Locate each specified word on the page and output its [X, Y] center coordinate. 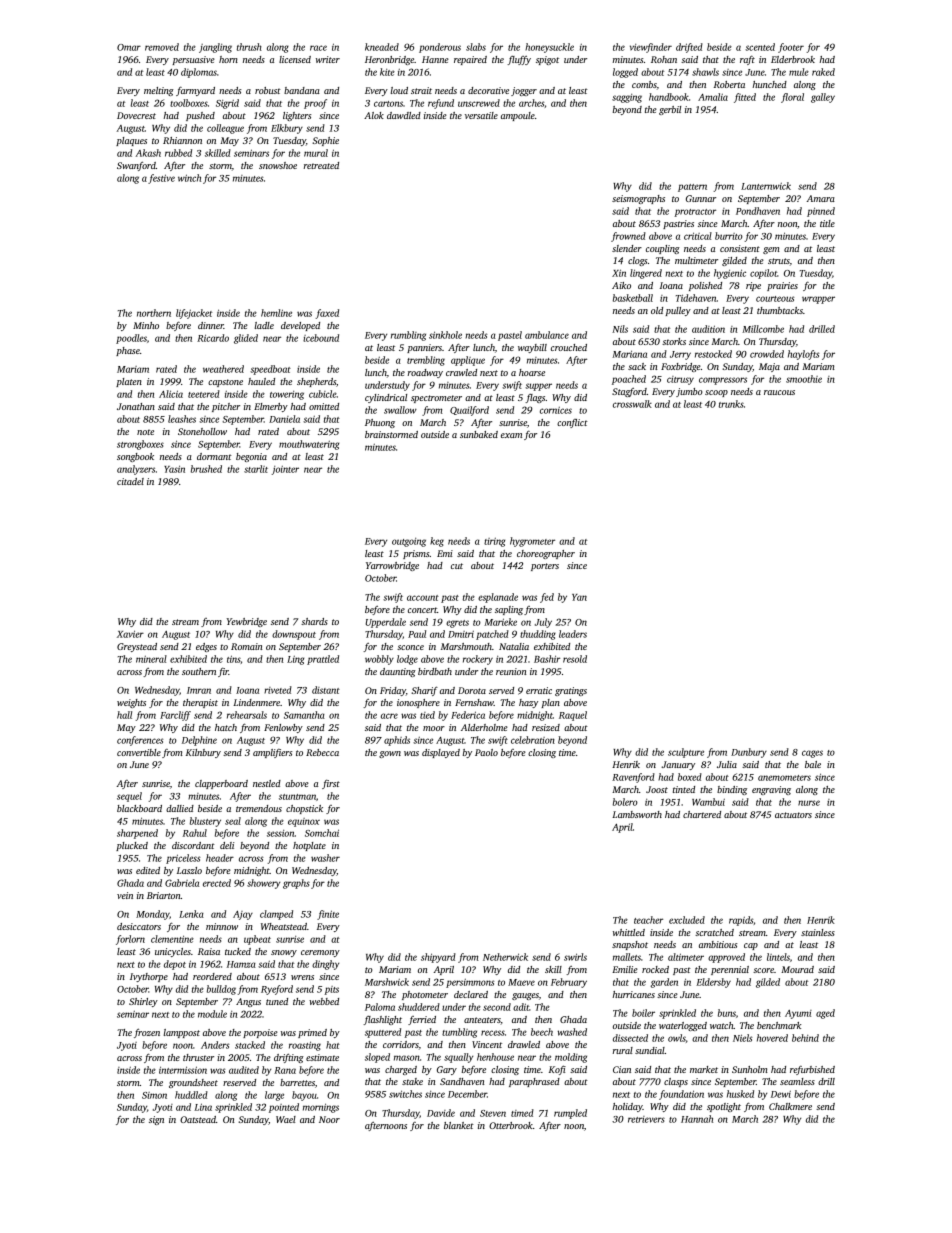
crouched [569, 347]
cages [812, 754]
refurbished [812, 1070]
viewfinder [651, 48]
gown [390, 754]
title [827, 223]
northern [154, 313]
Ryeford [277, 990]
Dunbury [749, 753]
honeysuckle [549, 48]
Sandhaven [462, 1081]
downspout [294, 635]
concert [422, 610]
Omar [129, 47]
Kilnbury [203, 753]
